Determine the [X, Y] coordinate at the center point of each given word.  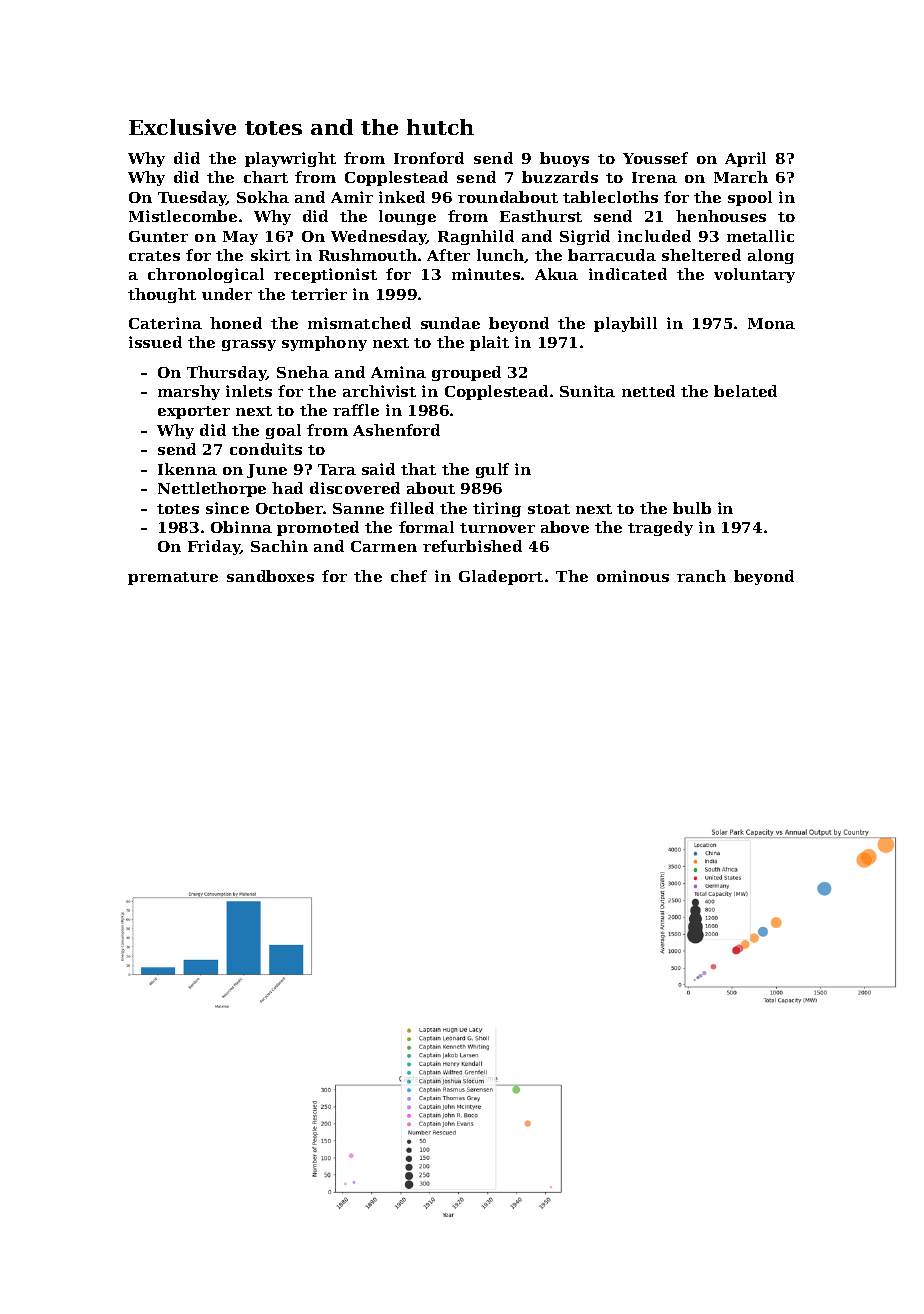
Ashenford [396, 430]
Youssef [655, 158]
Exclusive [182, 127]
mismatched [359, 323]
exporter [194, 412]
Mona [771, 323]
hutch [440, 127]
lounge [407, 217]
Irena [654, 177]
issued [155, 342]
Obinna [241, 527]
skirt [270, 255]
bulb [692, 508]
